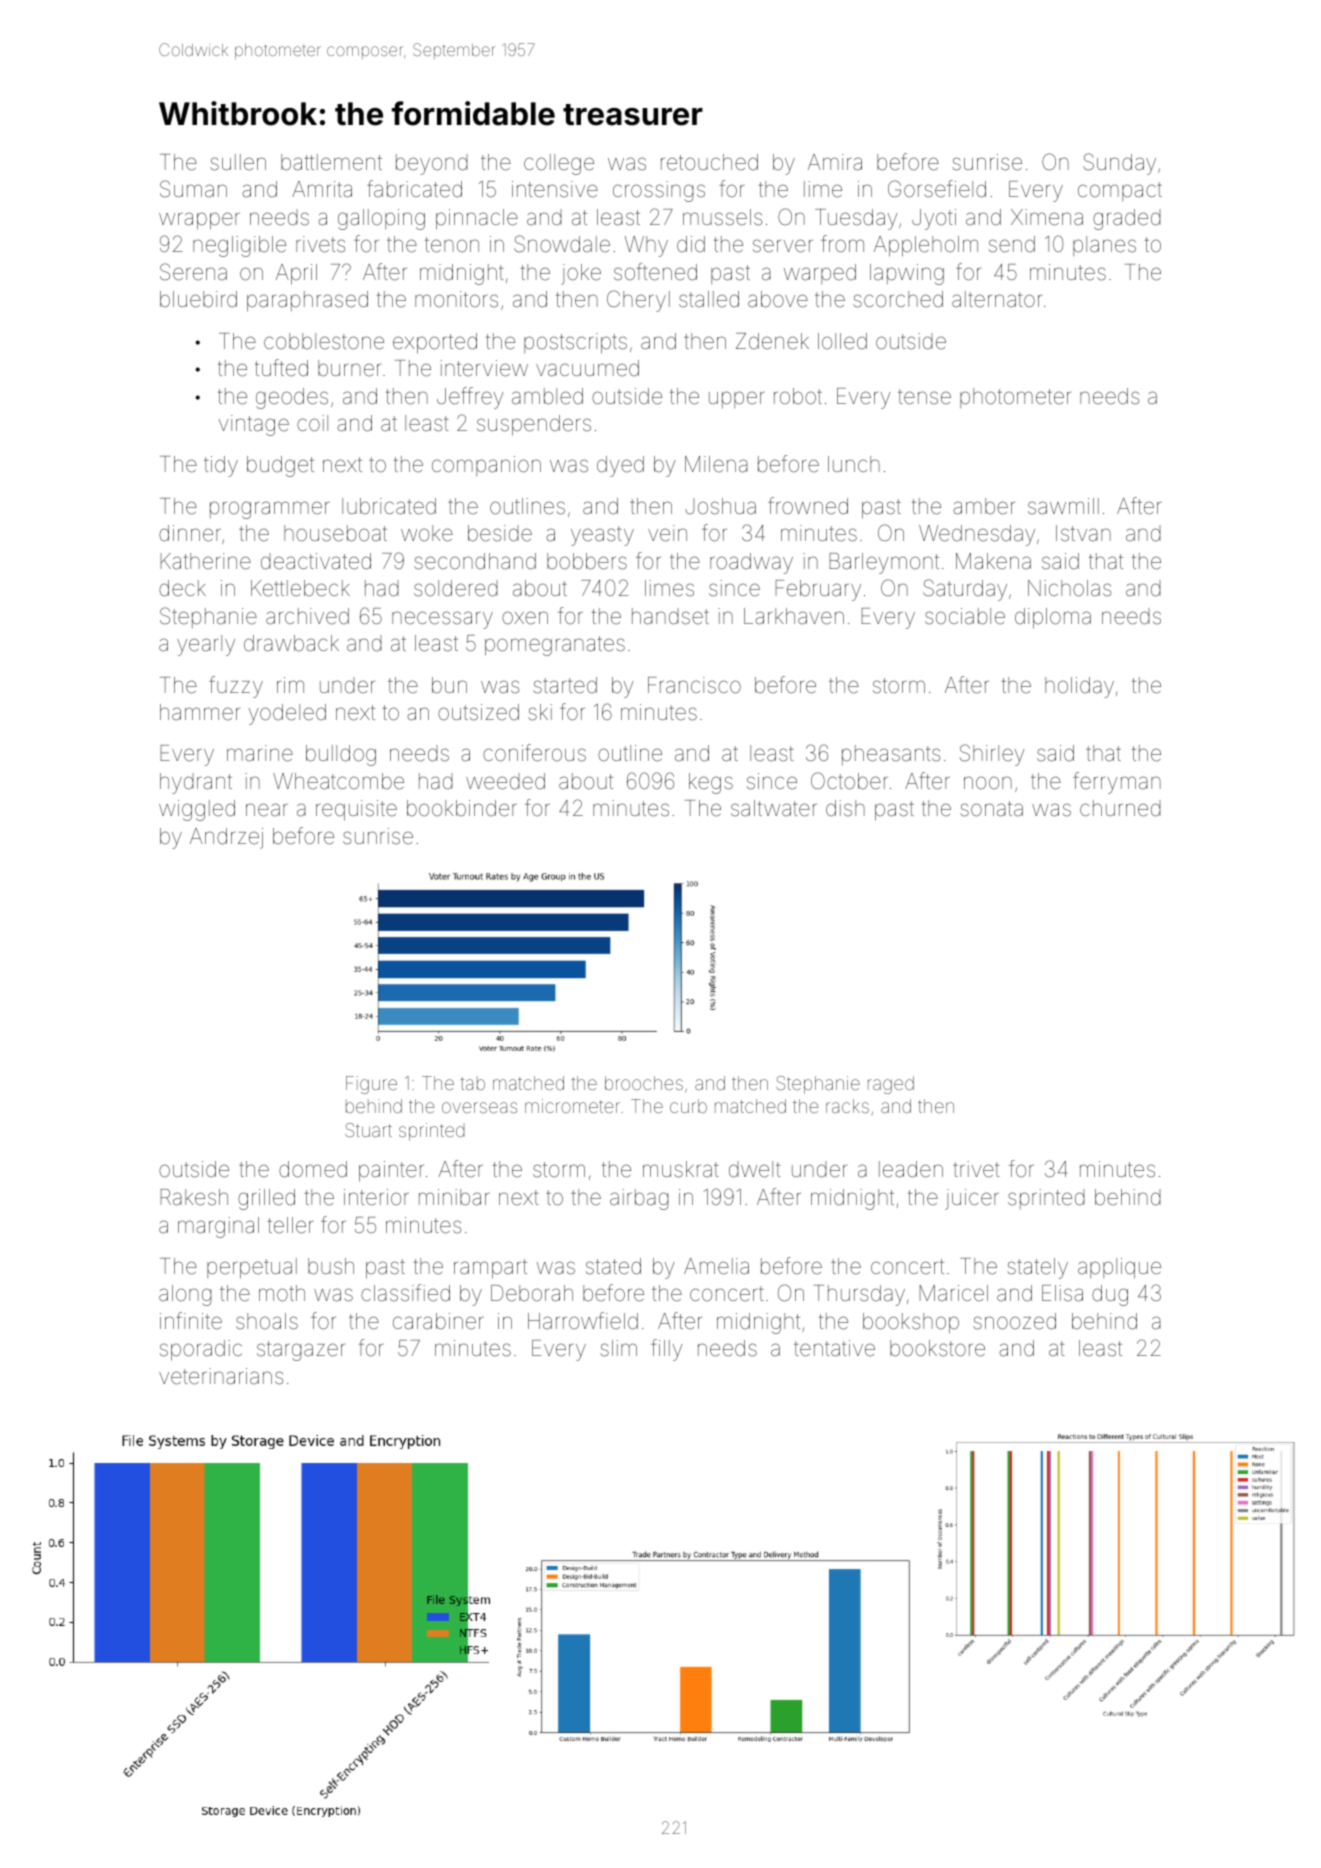 The image size is (1321, 1868). Describe the element at coordinates (559, 164) in the document. I see `college` at that location.
